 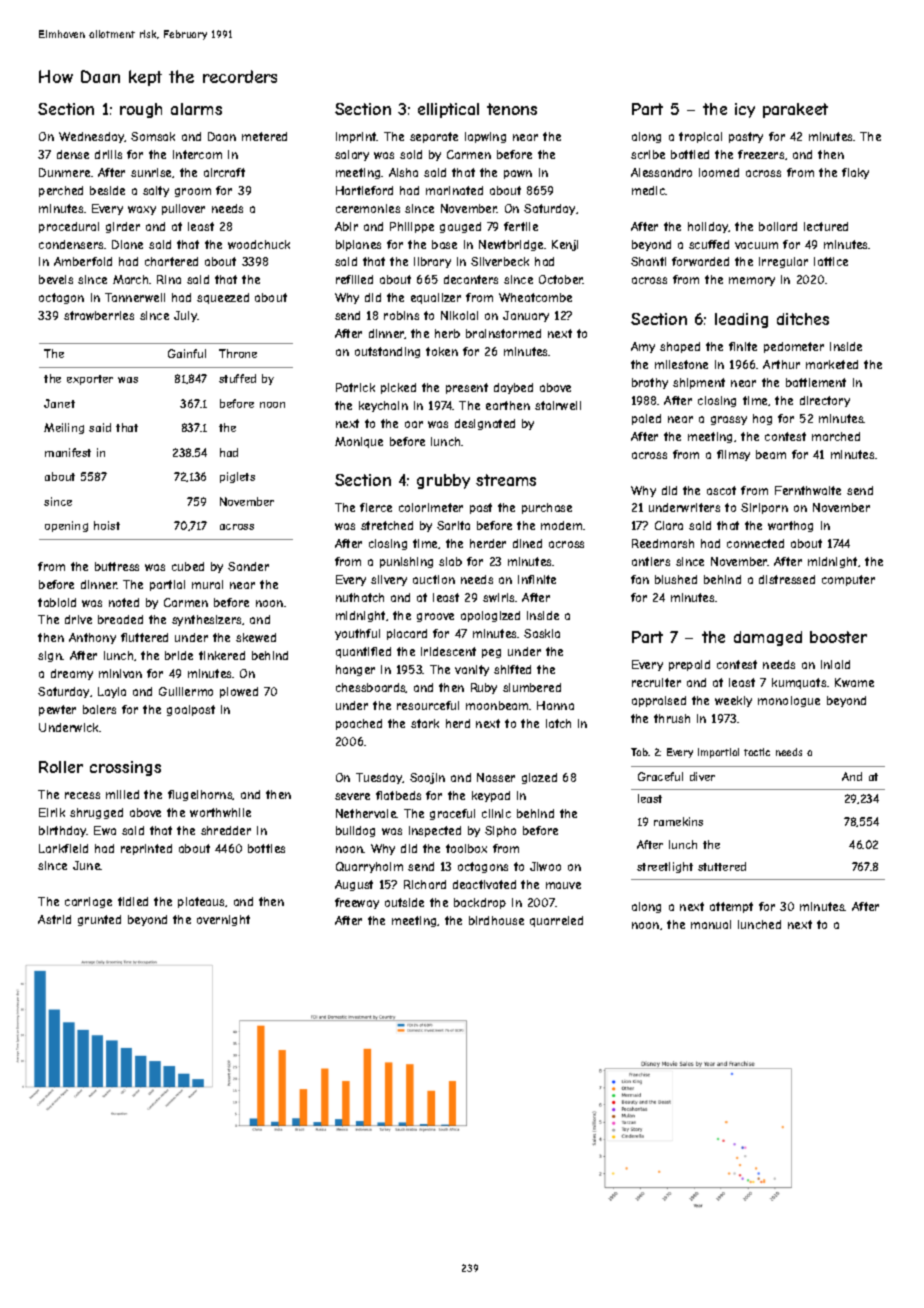 What do you see at coordinates (855, 173) in the image?
I see `flaky` at bounding box center [855, 173].
